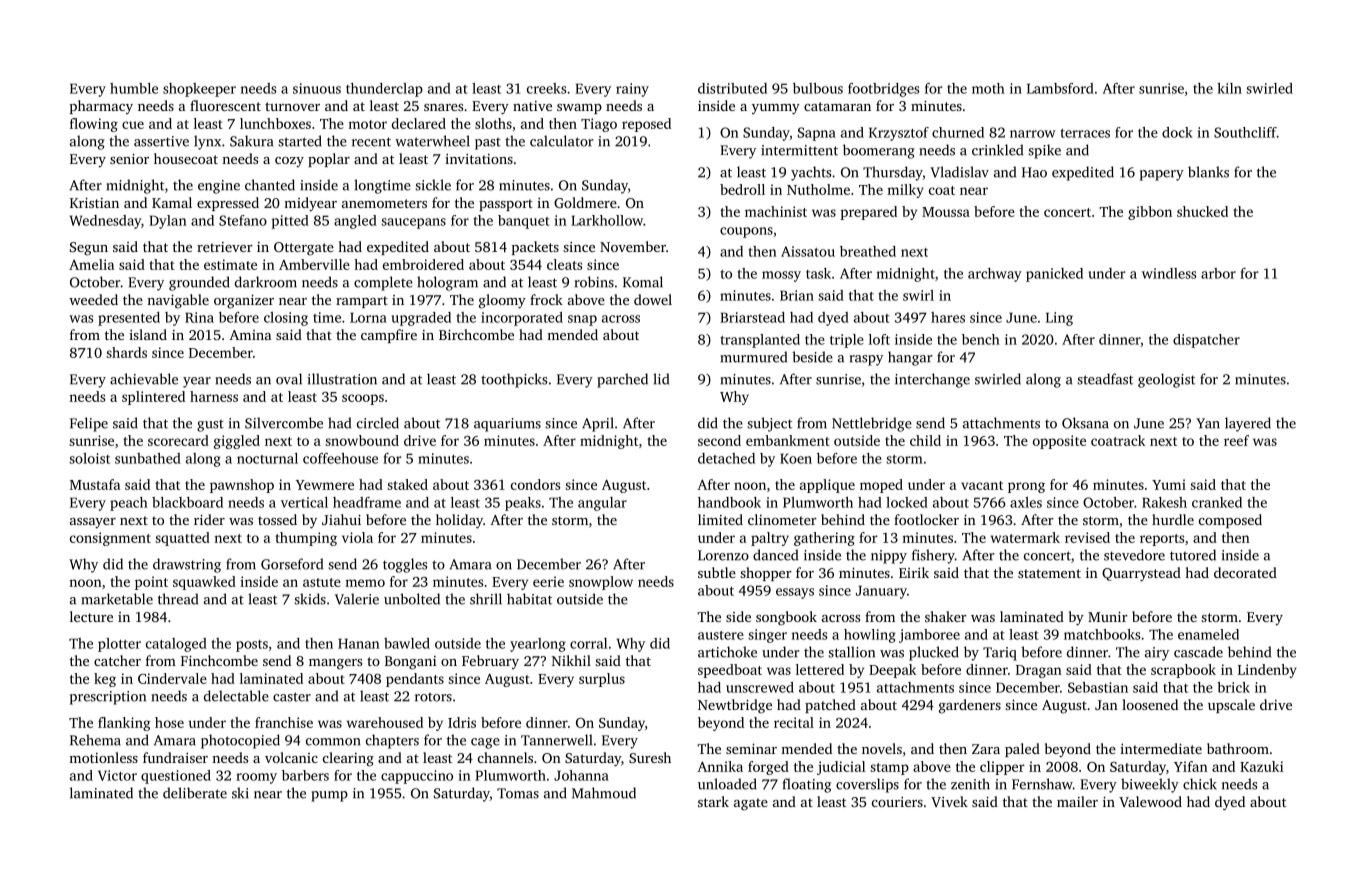 The image size is (1372, 887). Describe the element at coordinates (754, 357) in the screenshot. I see `murmured` at that location.
